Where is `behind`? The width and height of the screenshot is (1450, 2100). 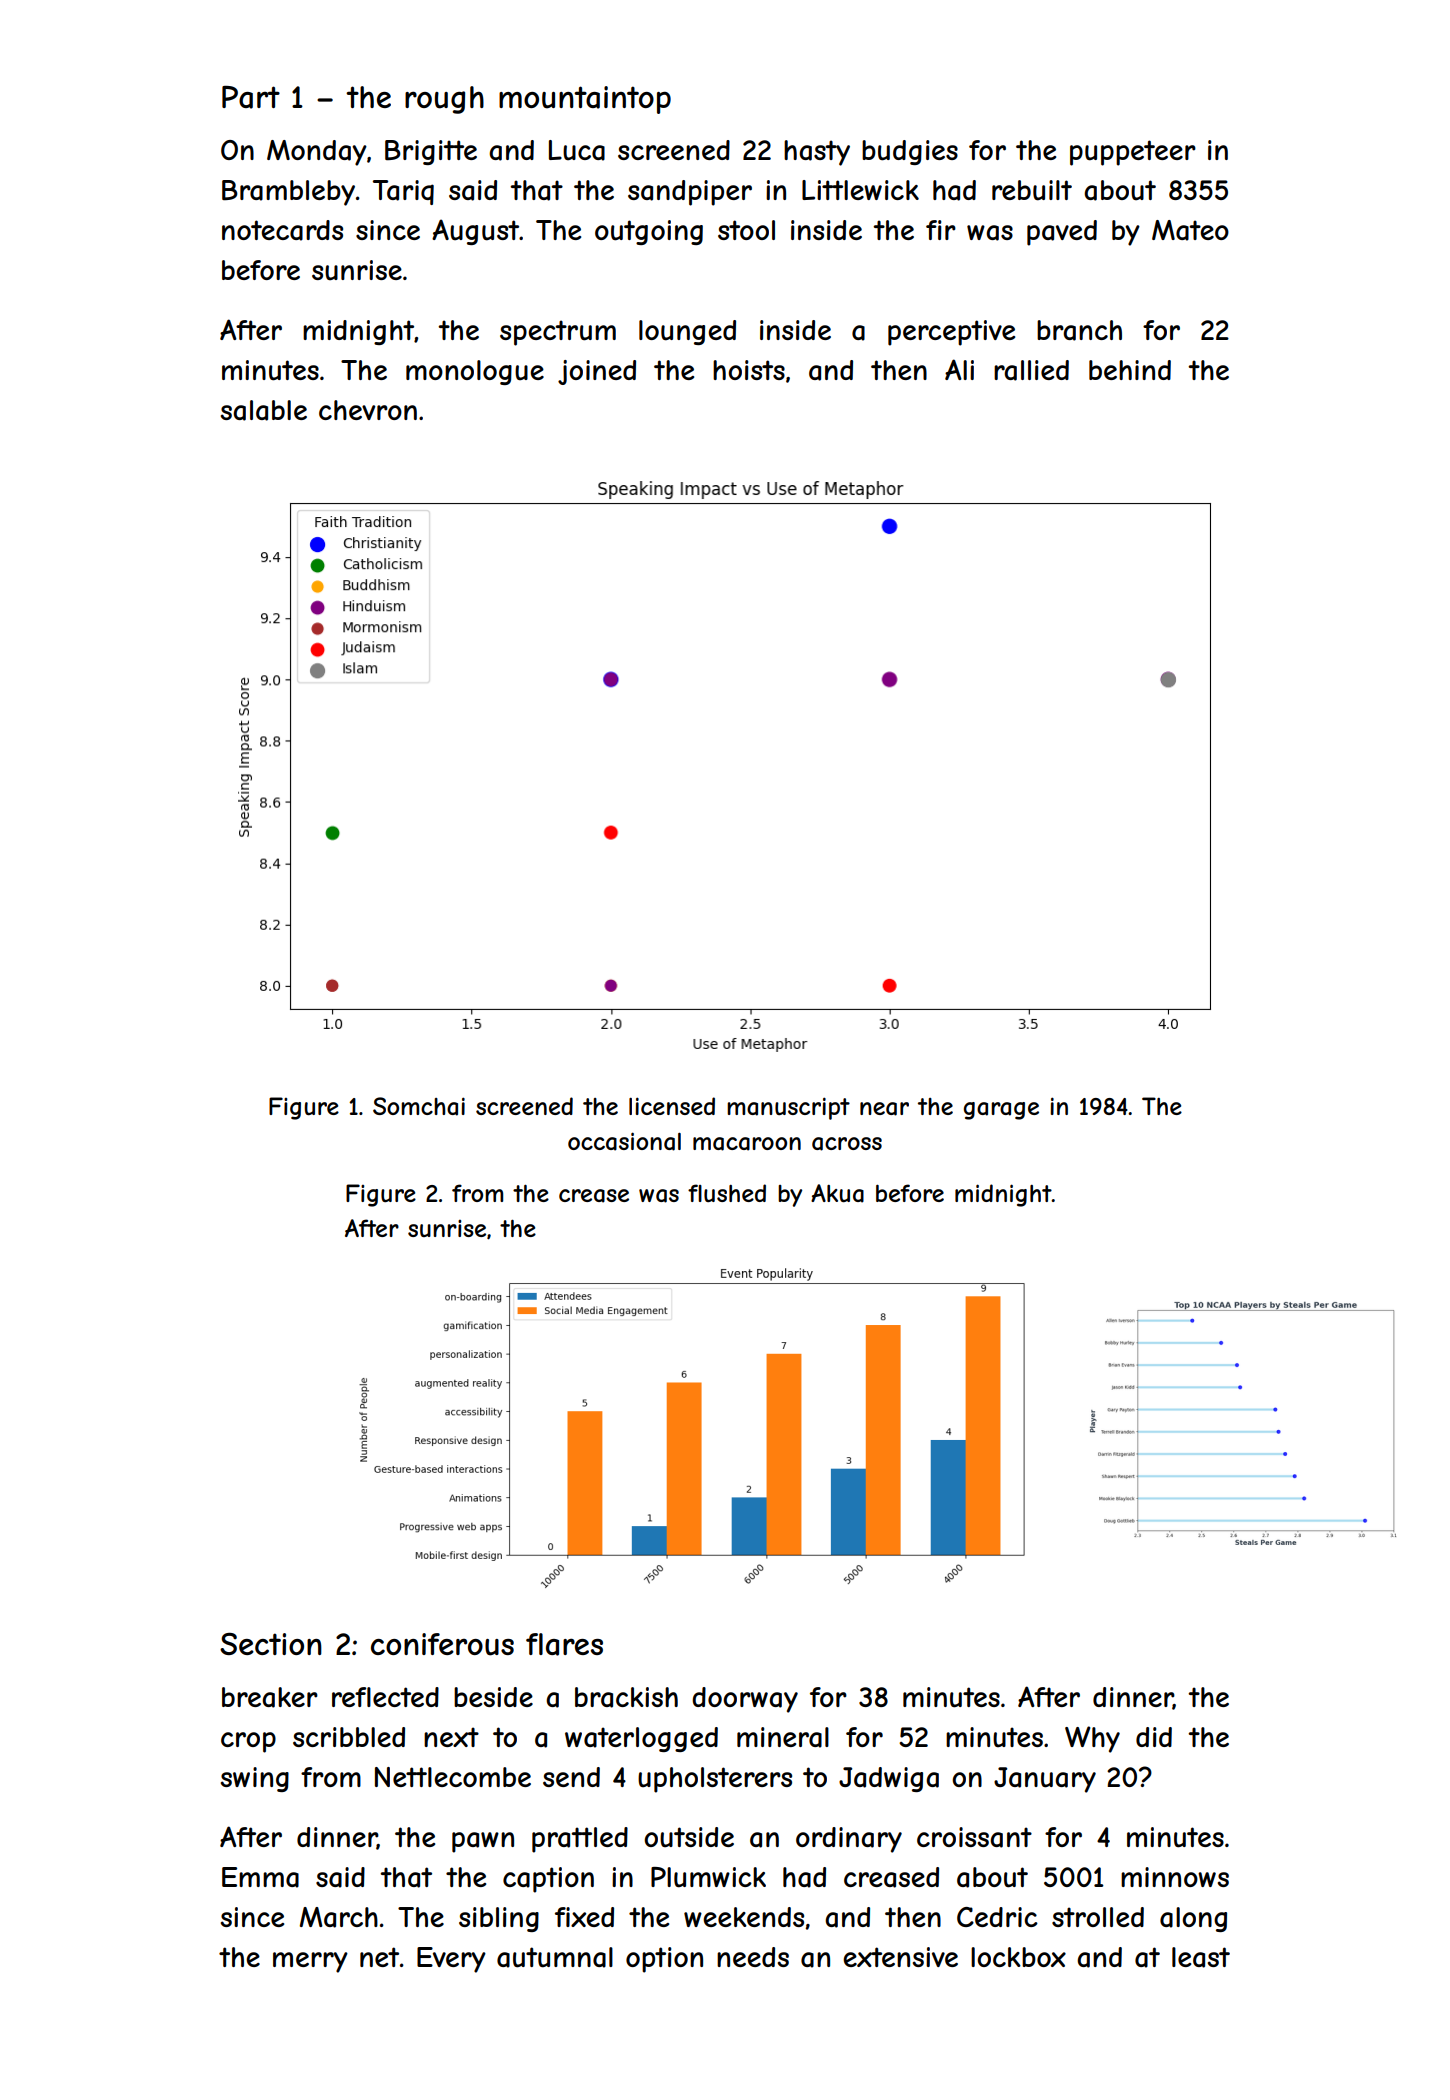
behind is located at coordinates (1130, 370).
